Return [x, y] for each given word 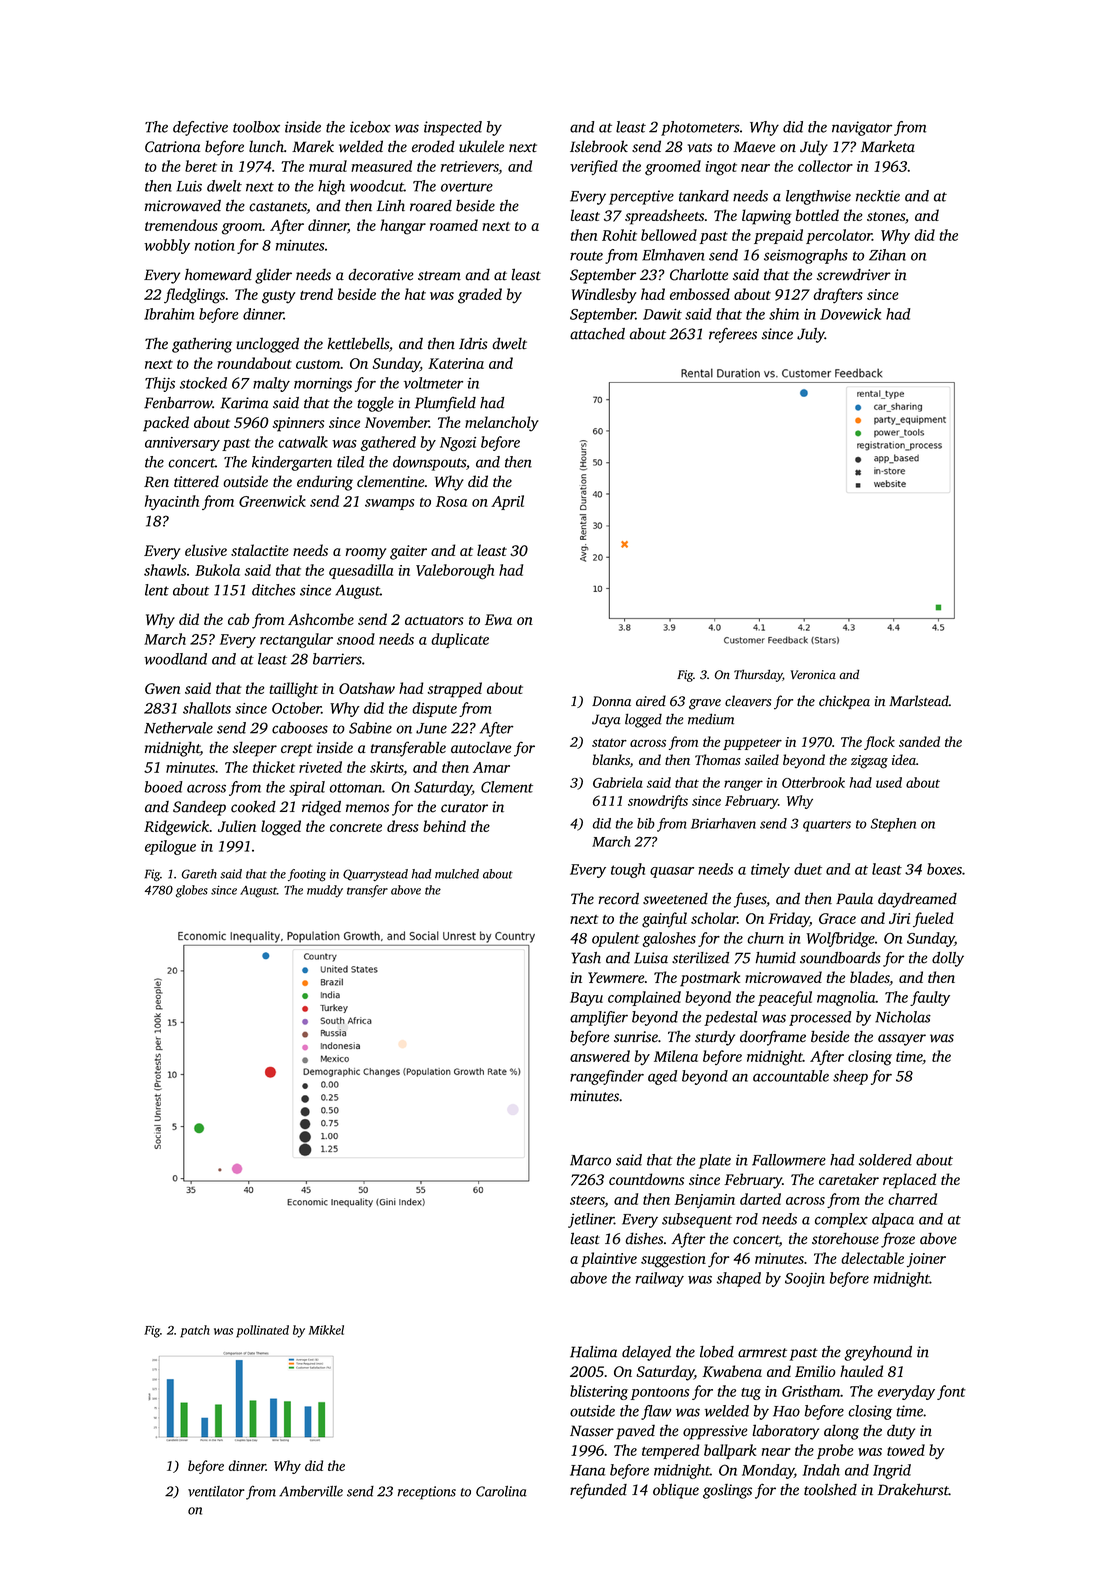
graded [480, 296]
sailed [762, 759]
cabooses [300, 728]
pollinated [262, 1331]
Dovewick [850, 314]
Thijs [160, 384]
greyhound [878, 1353]
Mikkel [326, 1330]
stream [439, 276]
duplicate [460, 640]
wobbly [167, 246]
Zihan [887, 255]
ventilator [216, 1491]
